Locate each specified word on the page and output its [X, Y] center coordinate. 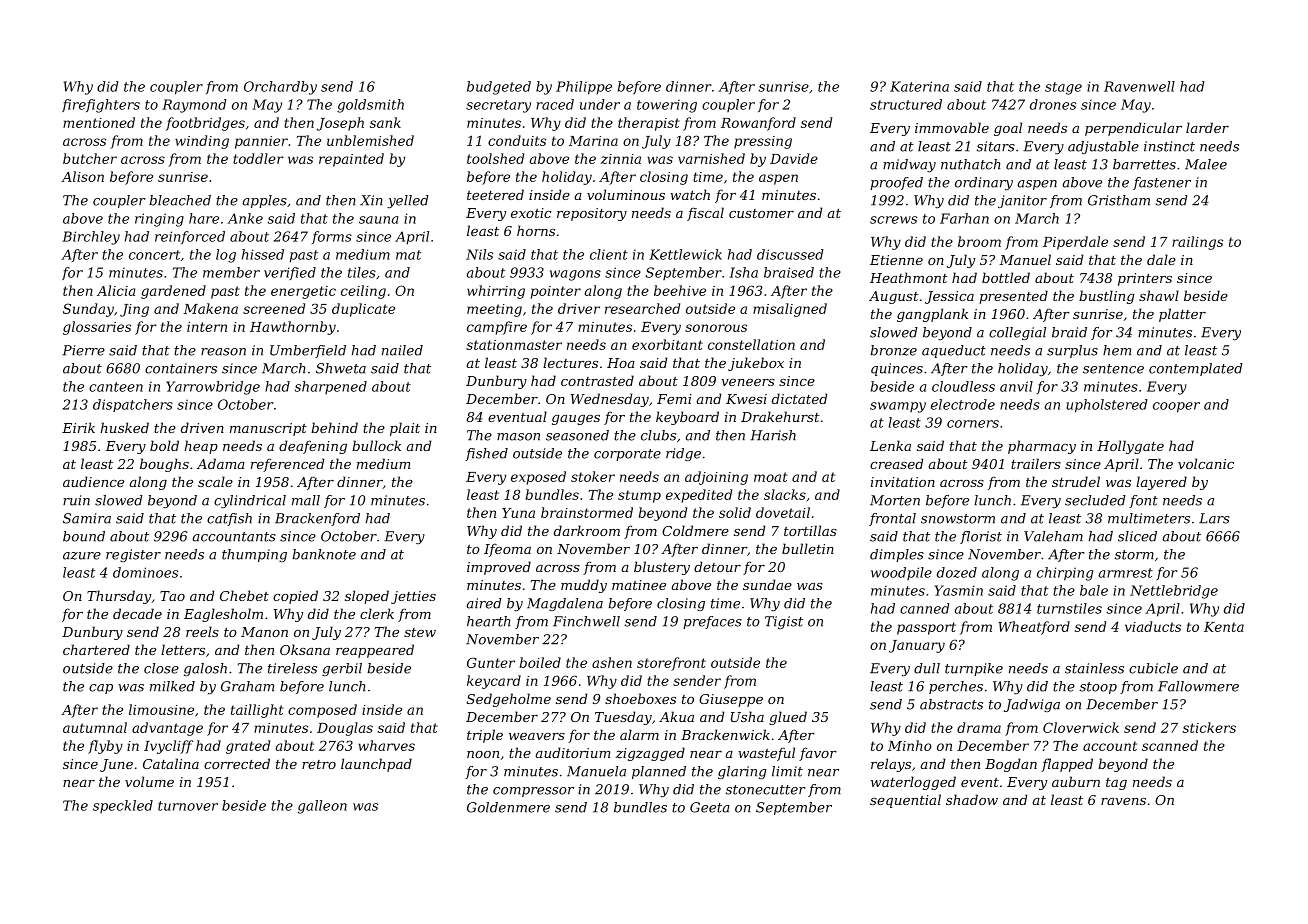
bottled [1006, 277]
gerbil [342, 669]
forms [332, 237]
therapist [649, 124]
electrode [963, 404]
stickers [1209, 727]
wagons [575, 275]
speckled [123, 806]
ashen [612, 662]
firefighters [101, 106]
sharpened [331, 387]
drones [1053, 104]
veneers [748, 382]
